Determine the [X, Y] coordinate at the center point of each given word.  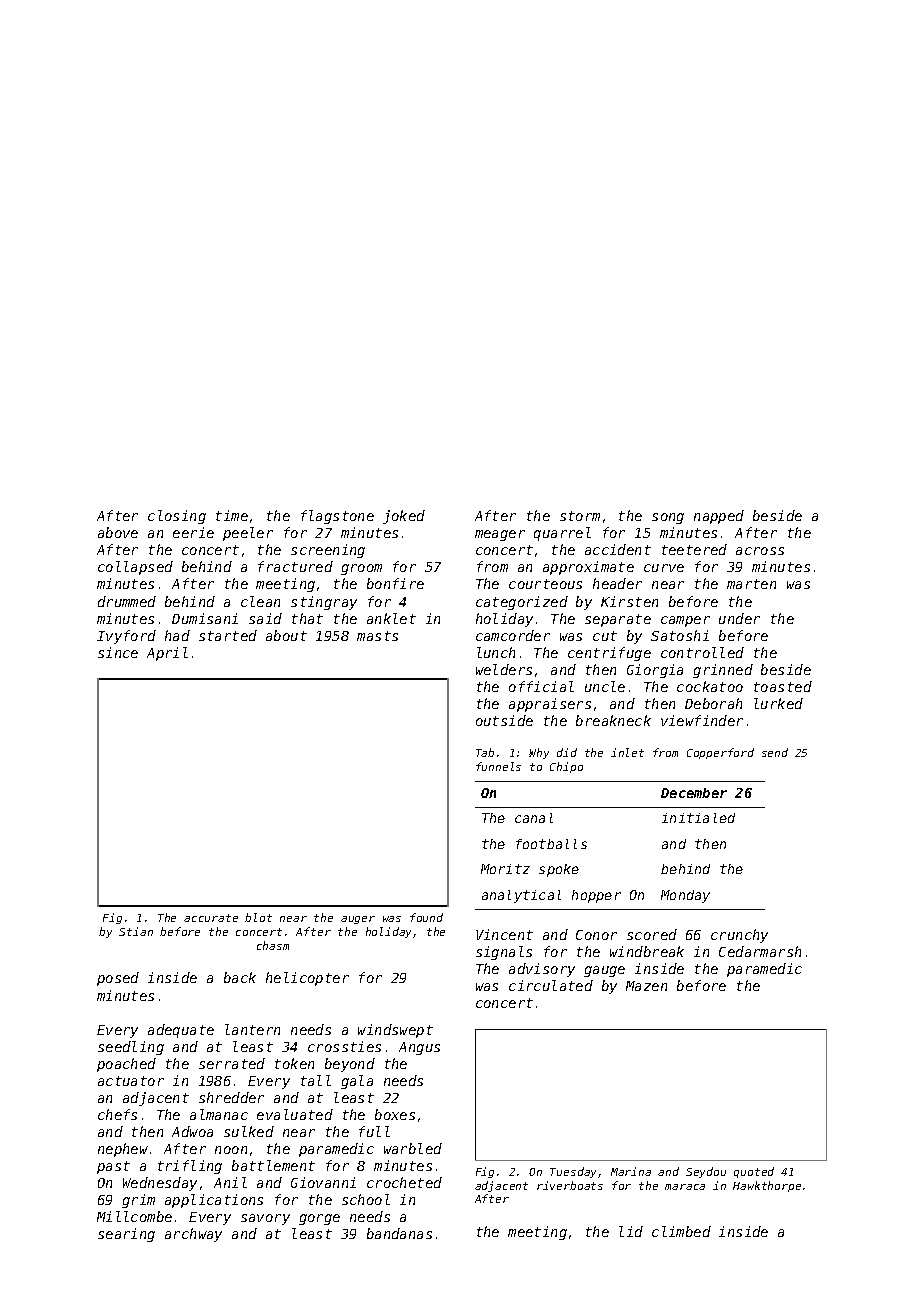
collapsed [135, 568]
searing [126, 1235]
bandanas [399, 1233]
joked [404, 517]
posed [118, 979]
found [426, 917]
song [668, 518]
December [694, 793]
